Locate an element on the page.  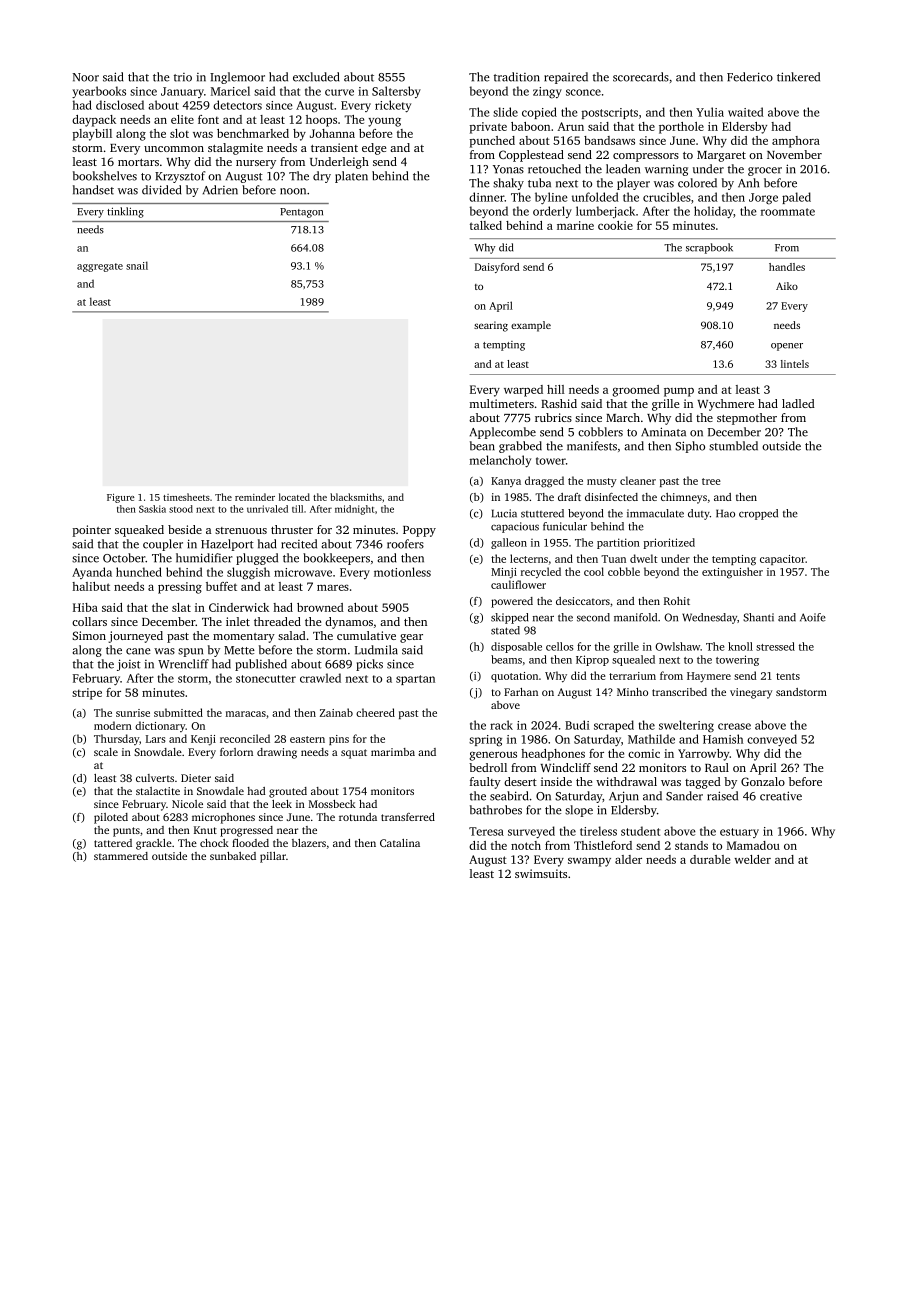
tents is located at coordinates (788, 676).
